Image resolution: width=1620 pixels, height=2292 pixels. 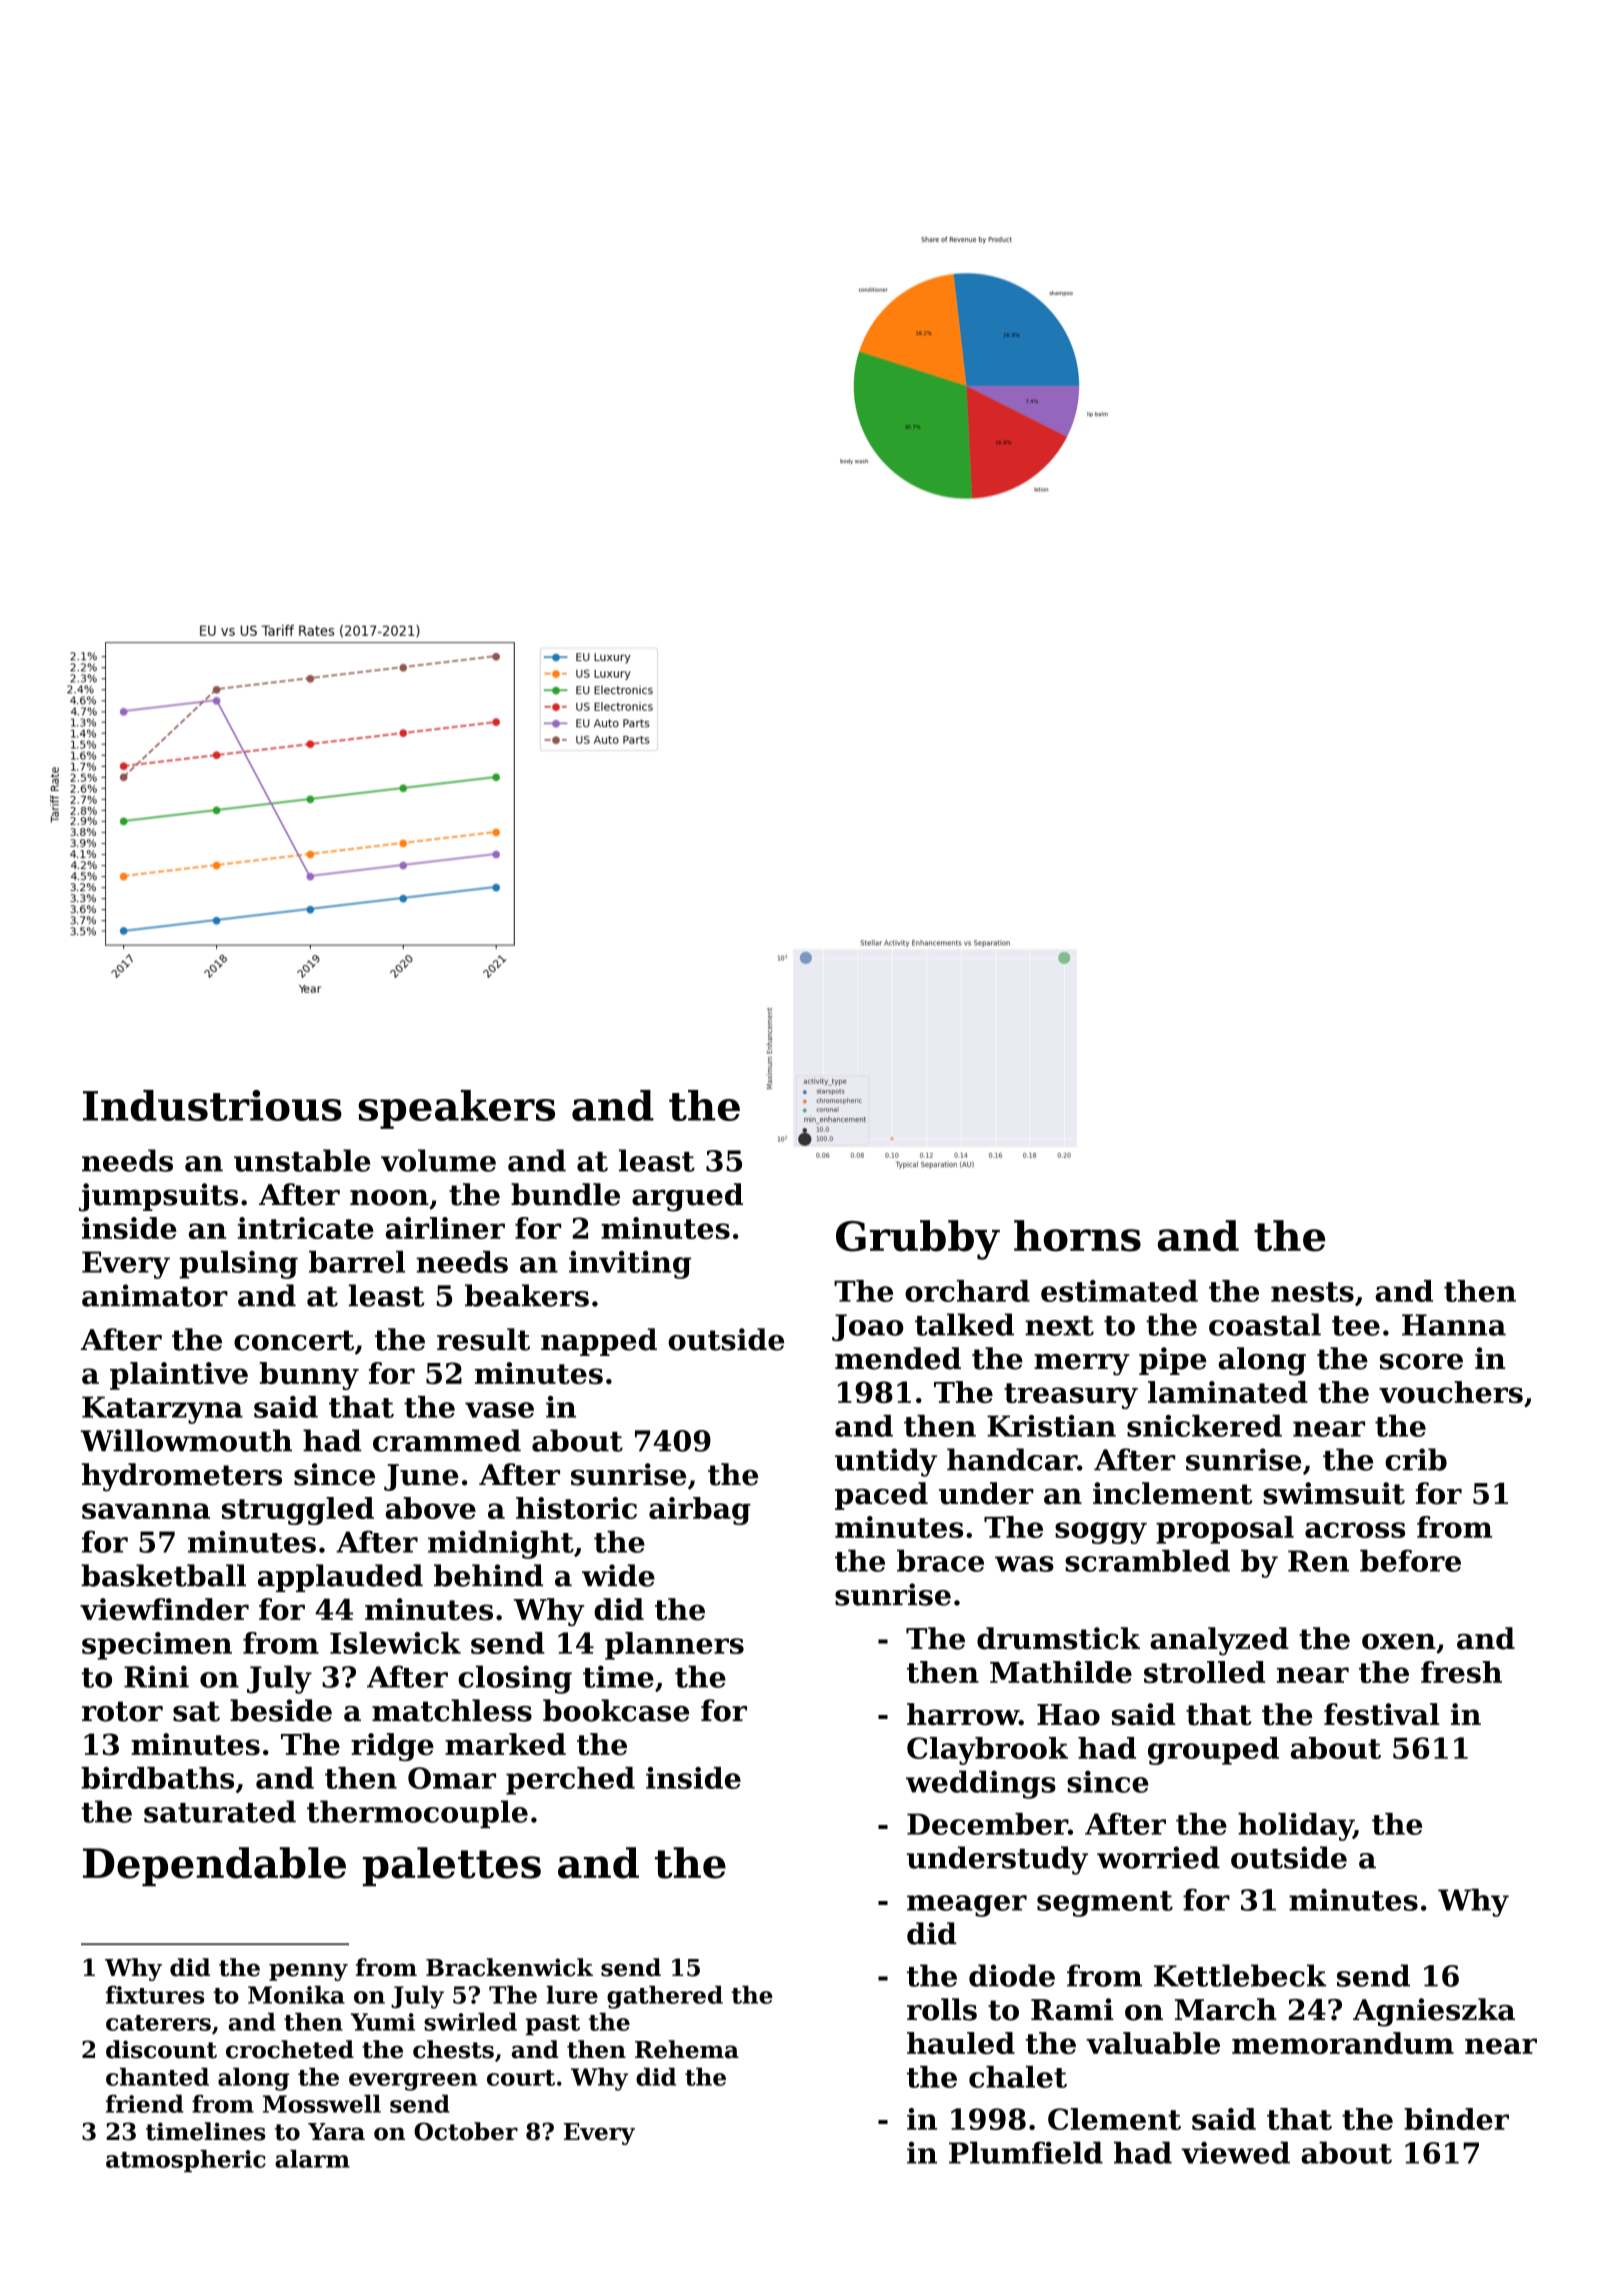 What do you see at coordinates (1077, 1236) in the screenshot?
I see `horns` at bounding box center [1077, 1236].
